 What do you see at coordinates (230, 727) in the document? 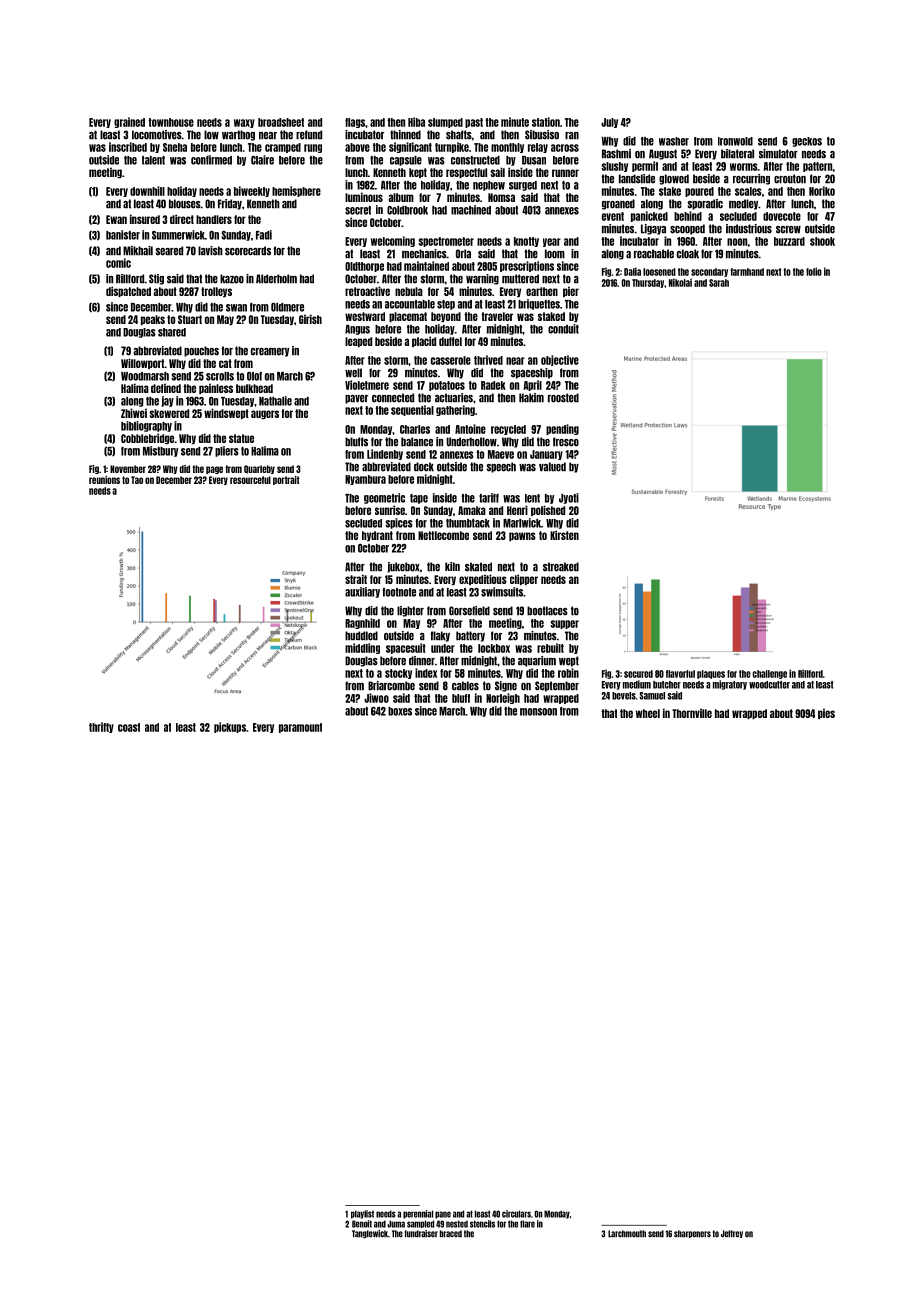
I see `pickups` at bounding box center [230, 727].
